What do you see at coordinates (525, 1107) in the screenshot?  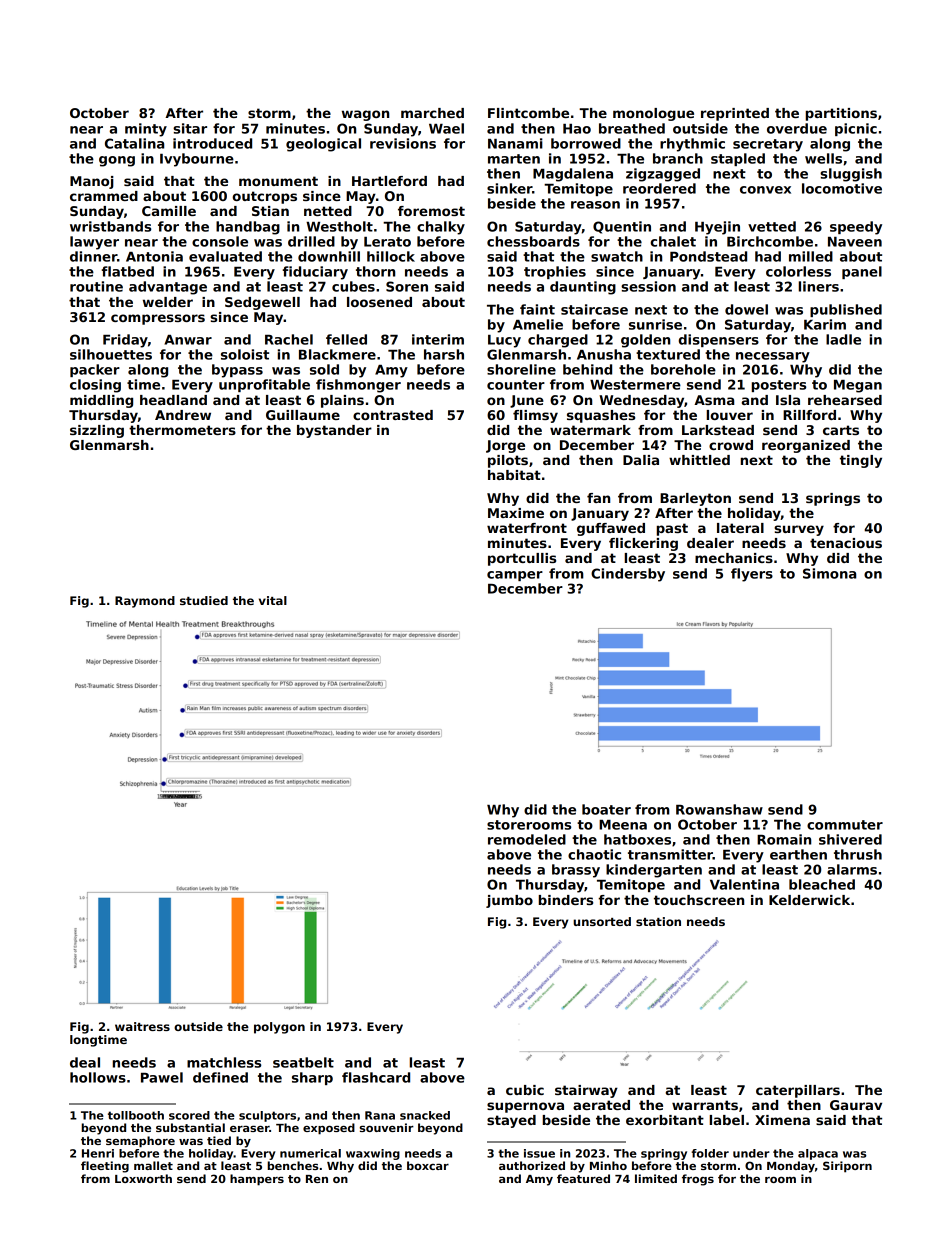 I see `supernova` at bounding box center [525, 1107].
